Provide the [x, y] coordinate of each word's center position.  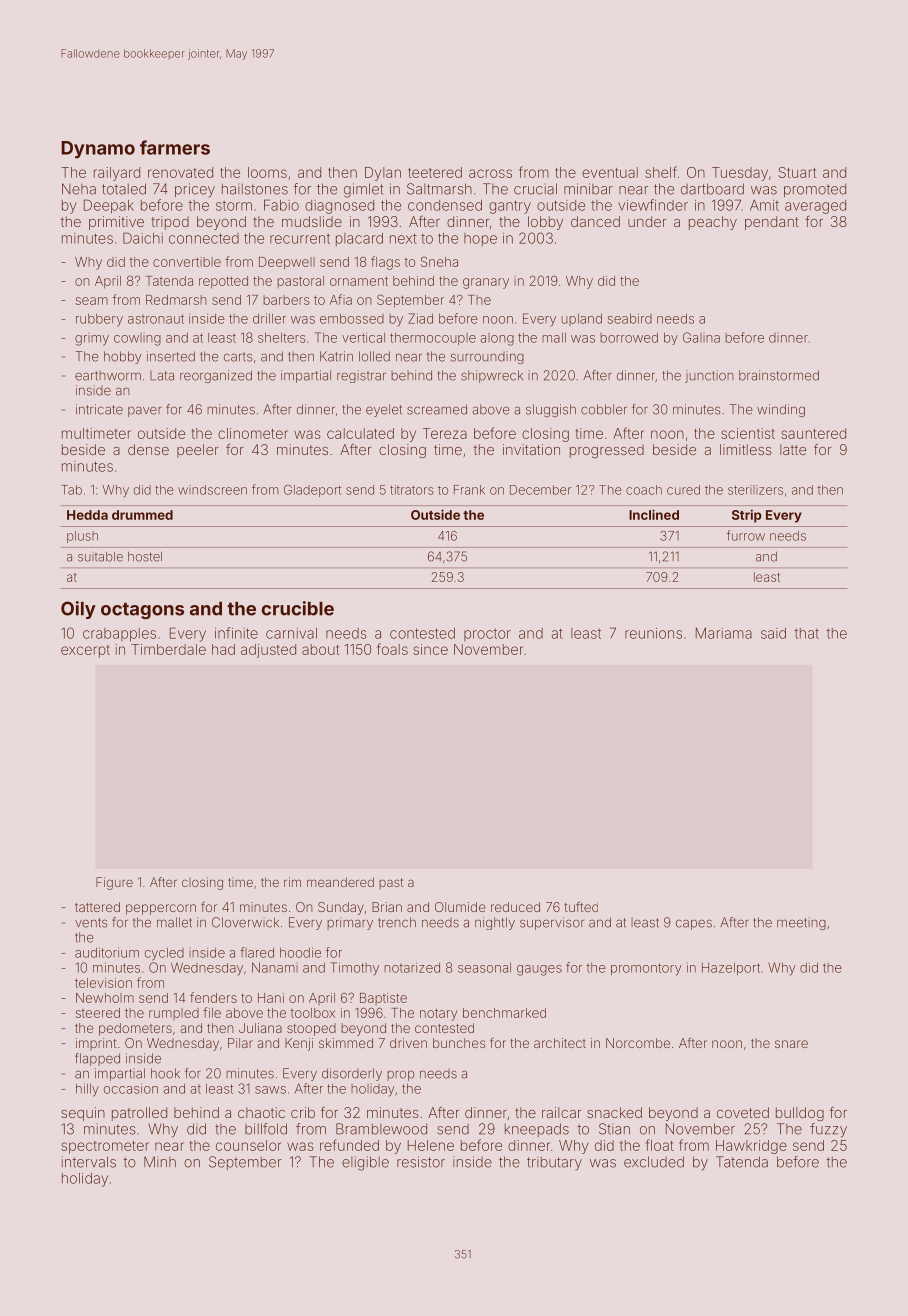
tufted [581, 906]
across [490, 173]
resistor [421, 1162]
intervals [89, 1162]
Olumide [460, 907]
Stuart [797, 172]
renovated [180, 172]
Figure [114, 883]
